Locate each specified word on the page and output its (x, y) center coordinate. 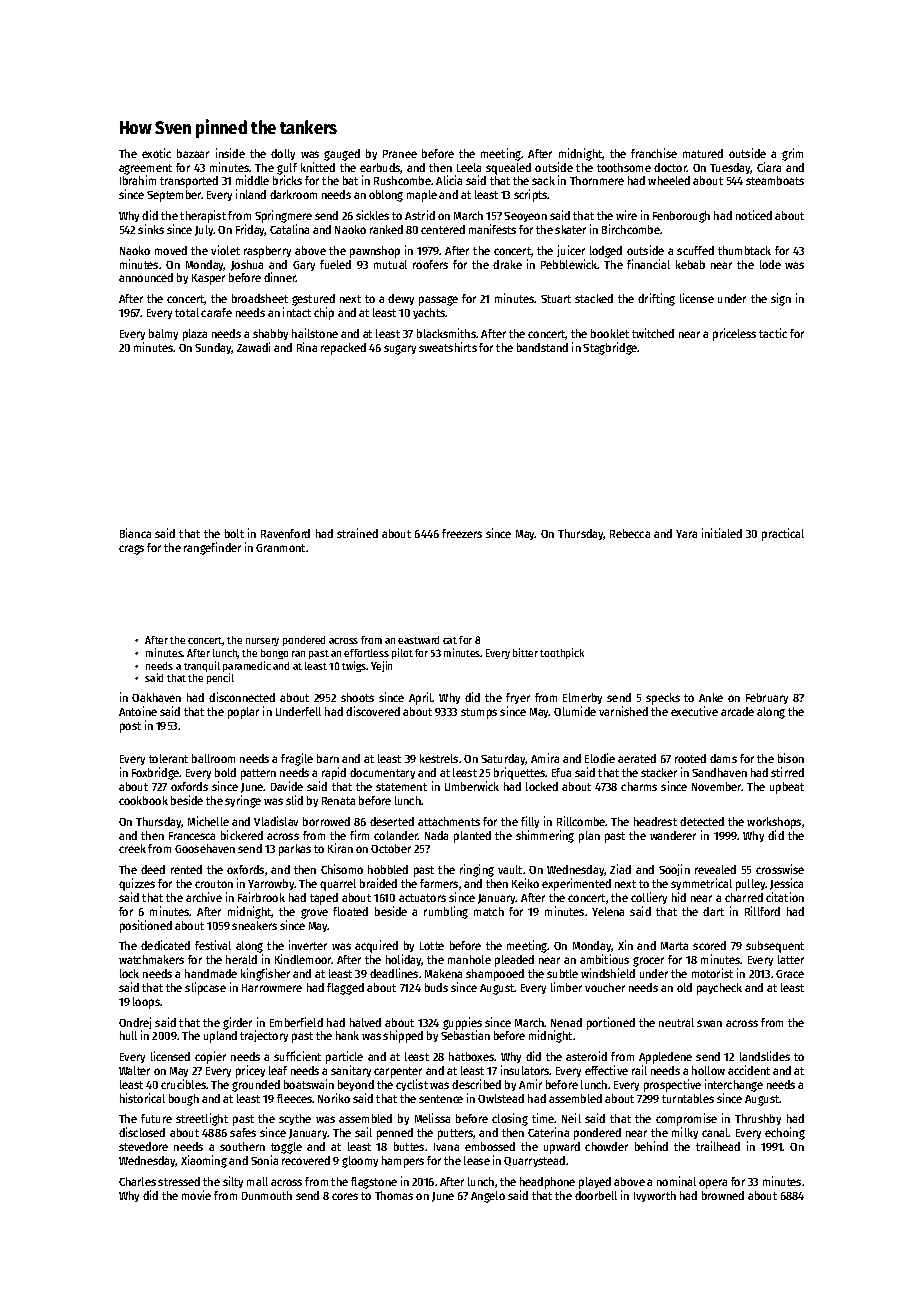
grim (792, 154)
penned (395, 1134)
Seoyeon (525, 217)
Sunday (213, 348)
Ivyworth (655, 1196)
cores (345, 1196)
